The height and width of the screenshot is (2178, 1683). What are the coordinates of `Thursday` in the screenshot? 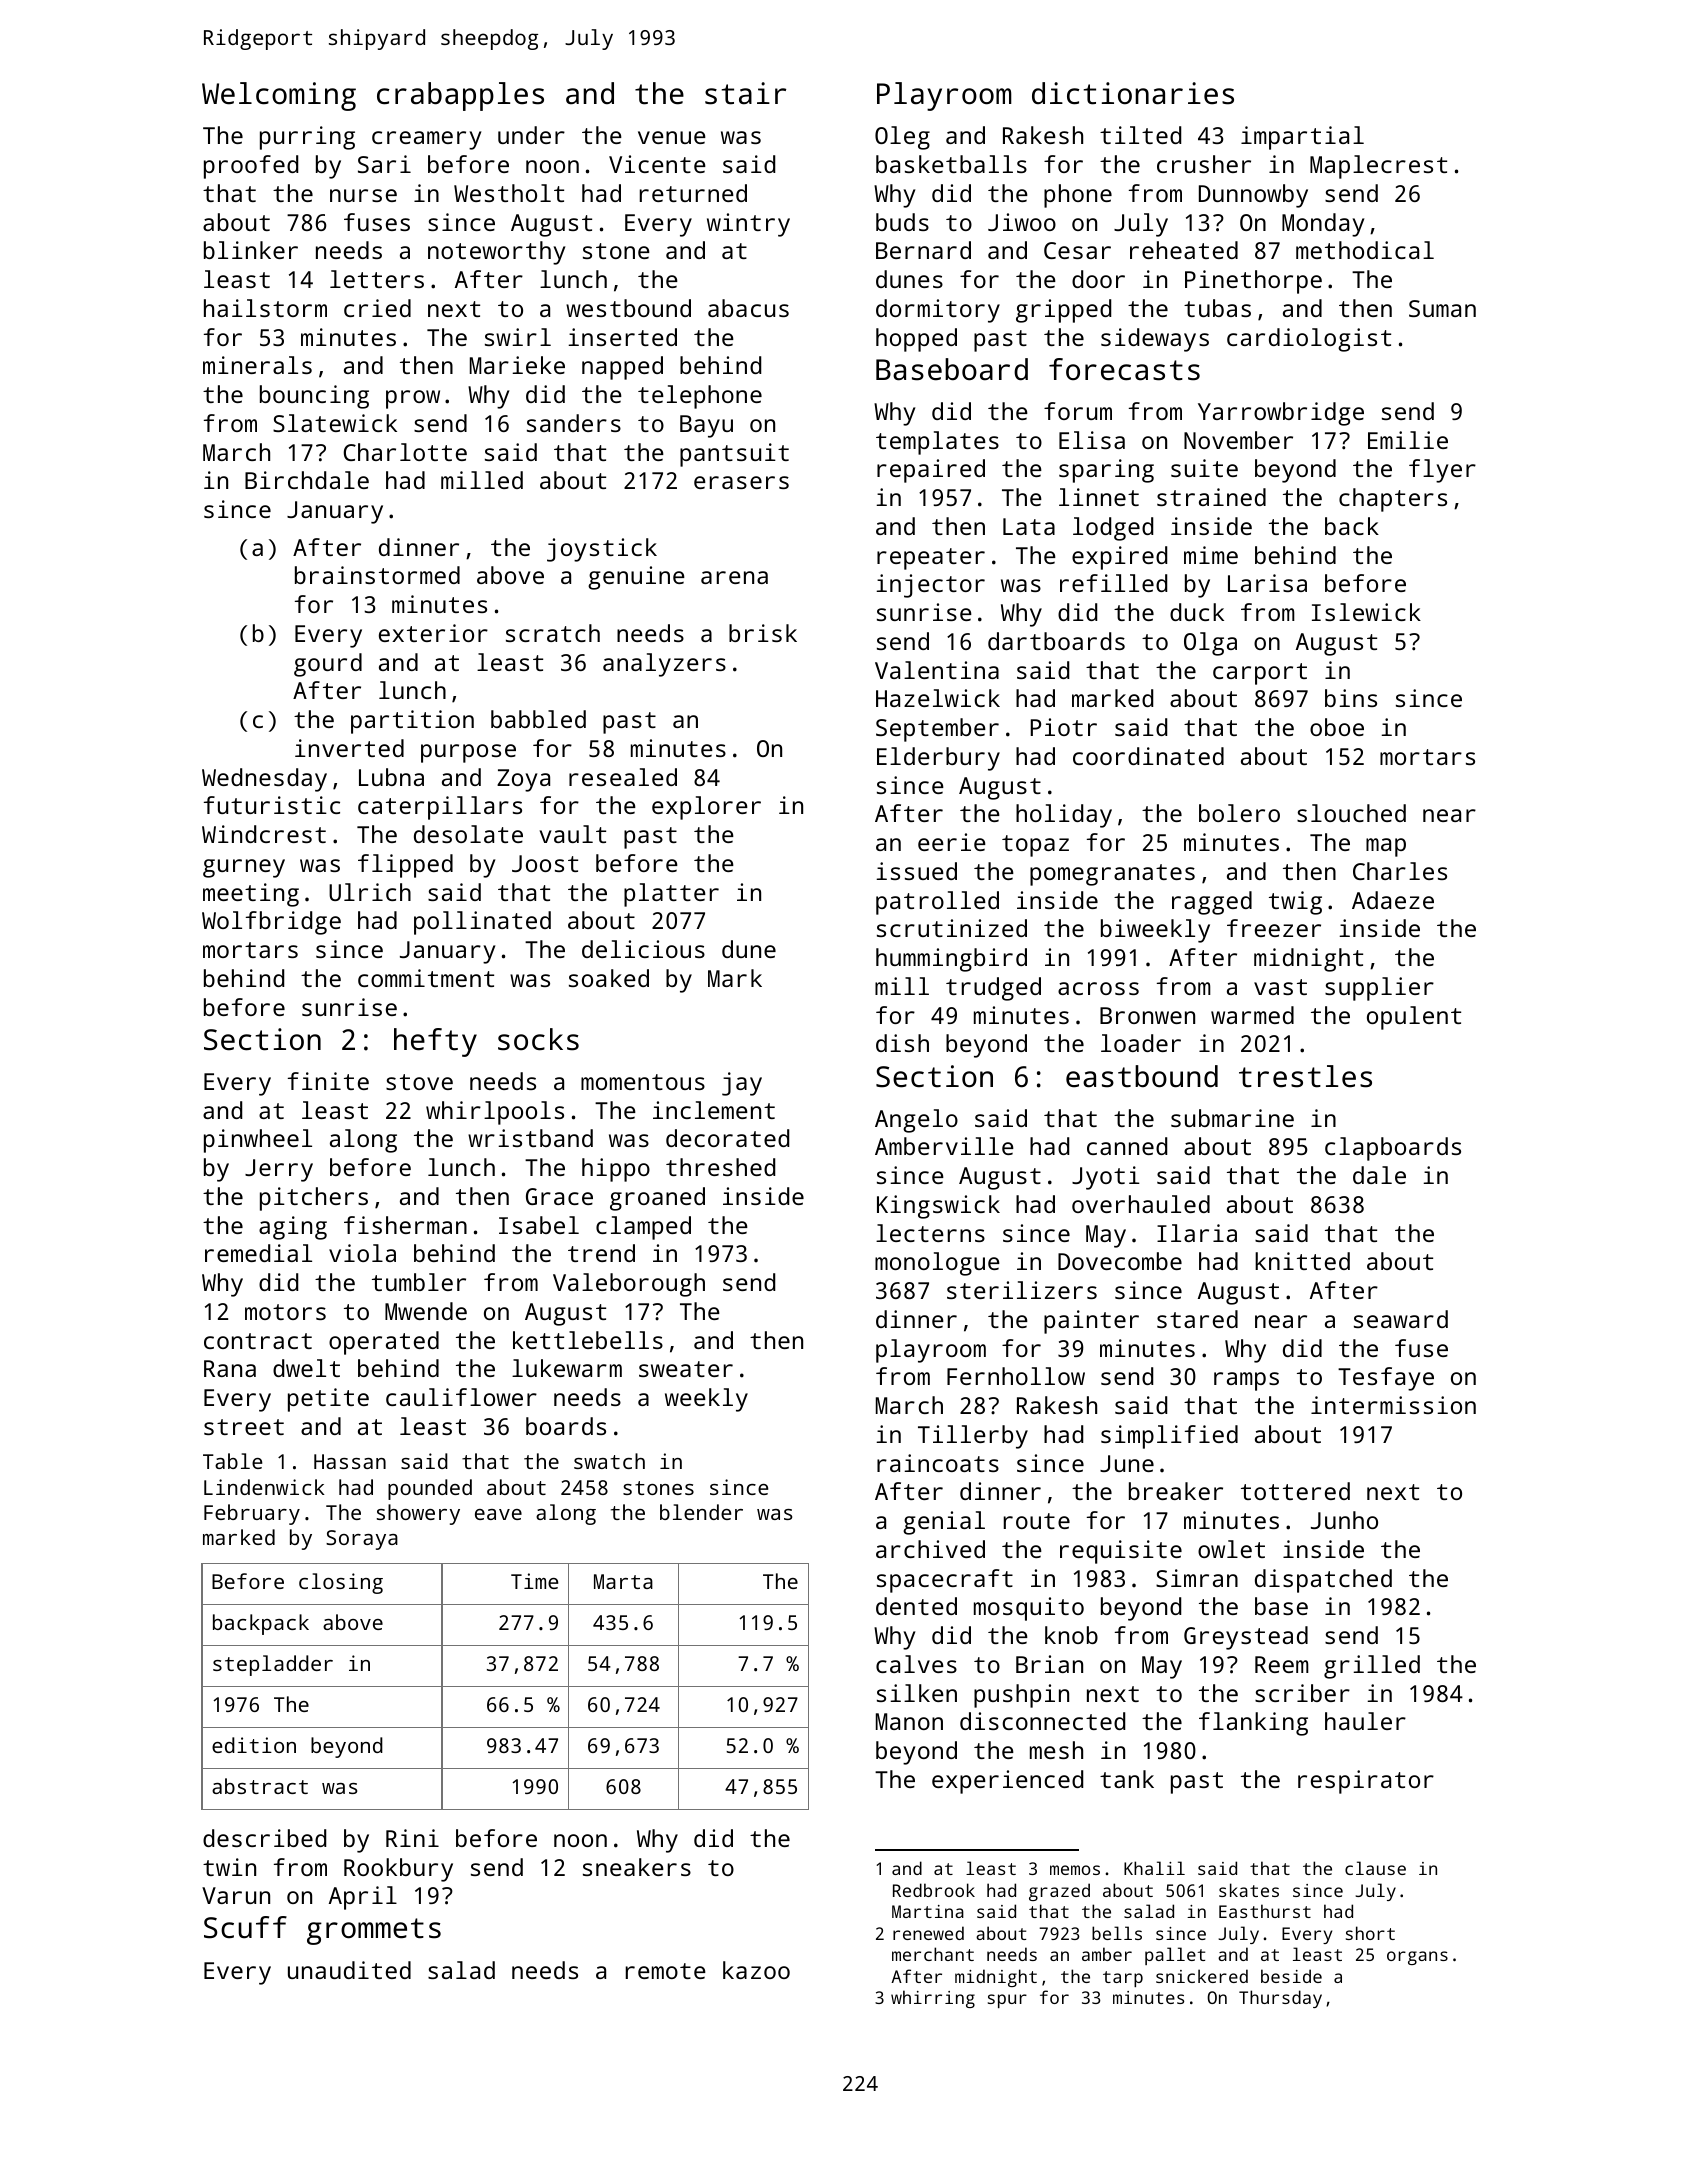 It's located at (1280, 1999).
